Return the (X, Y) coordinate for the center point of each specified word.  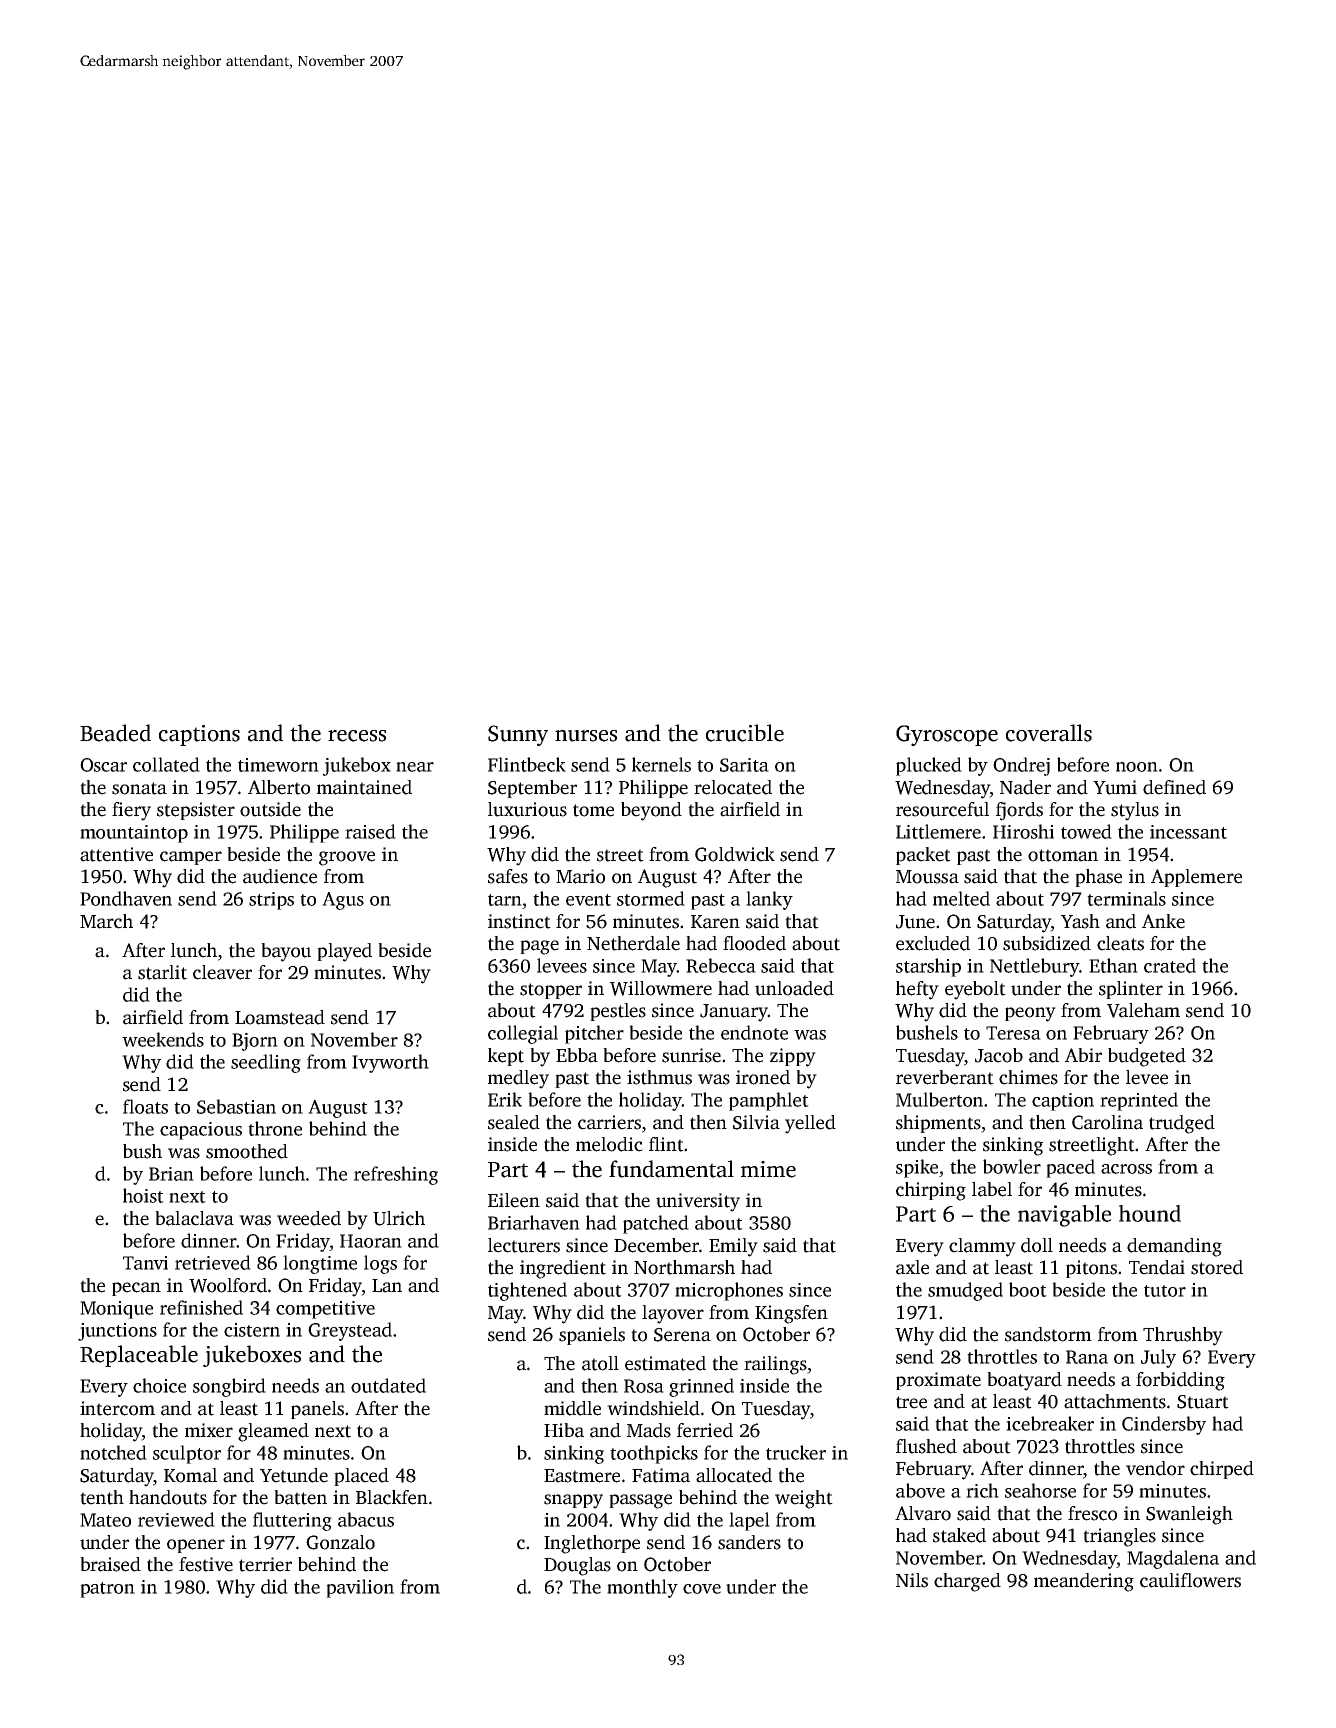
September (532, 789)
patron (107, 1590)
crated (1170, 965)
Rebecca (721, 965)
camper (191, 858)
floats (145, 1106)
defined (1174, 787)
